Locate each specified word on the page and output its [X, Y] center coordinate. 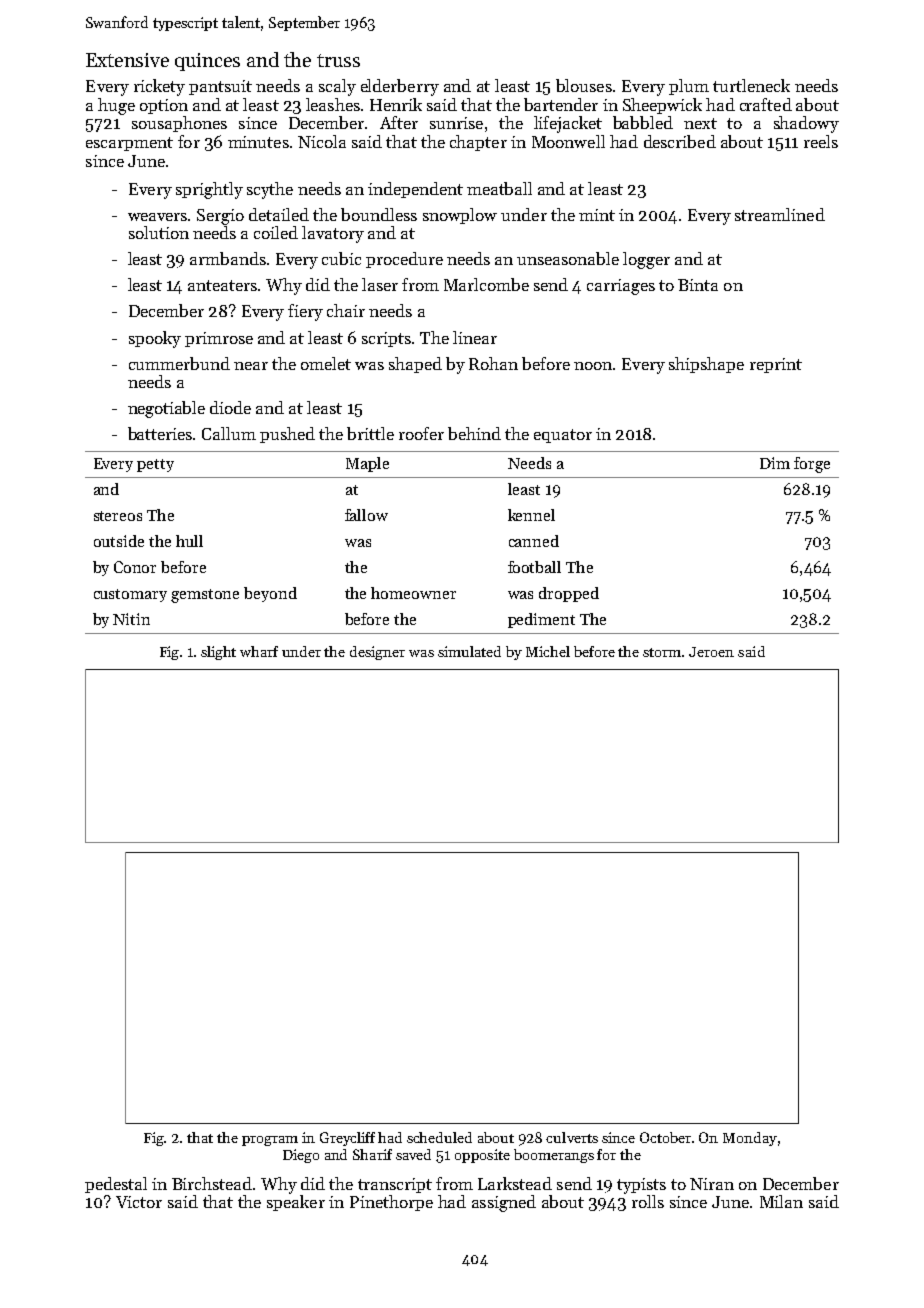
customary [130, 595]
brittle [370, 433]
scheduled [439, 1137]
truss [338, 60]
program [270, 1141]
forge [812, 465]
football [534, 567]
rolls [648, 1201]
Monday [750, 1139]
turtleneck [751, 85]
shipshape [706, 365]
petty [155, 465]
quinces [207, 62]
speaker [296, 1203]
